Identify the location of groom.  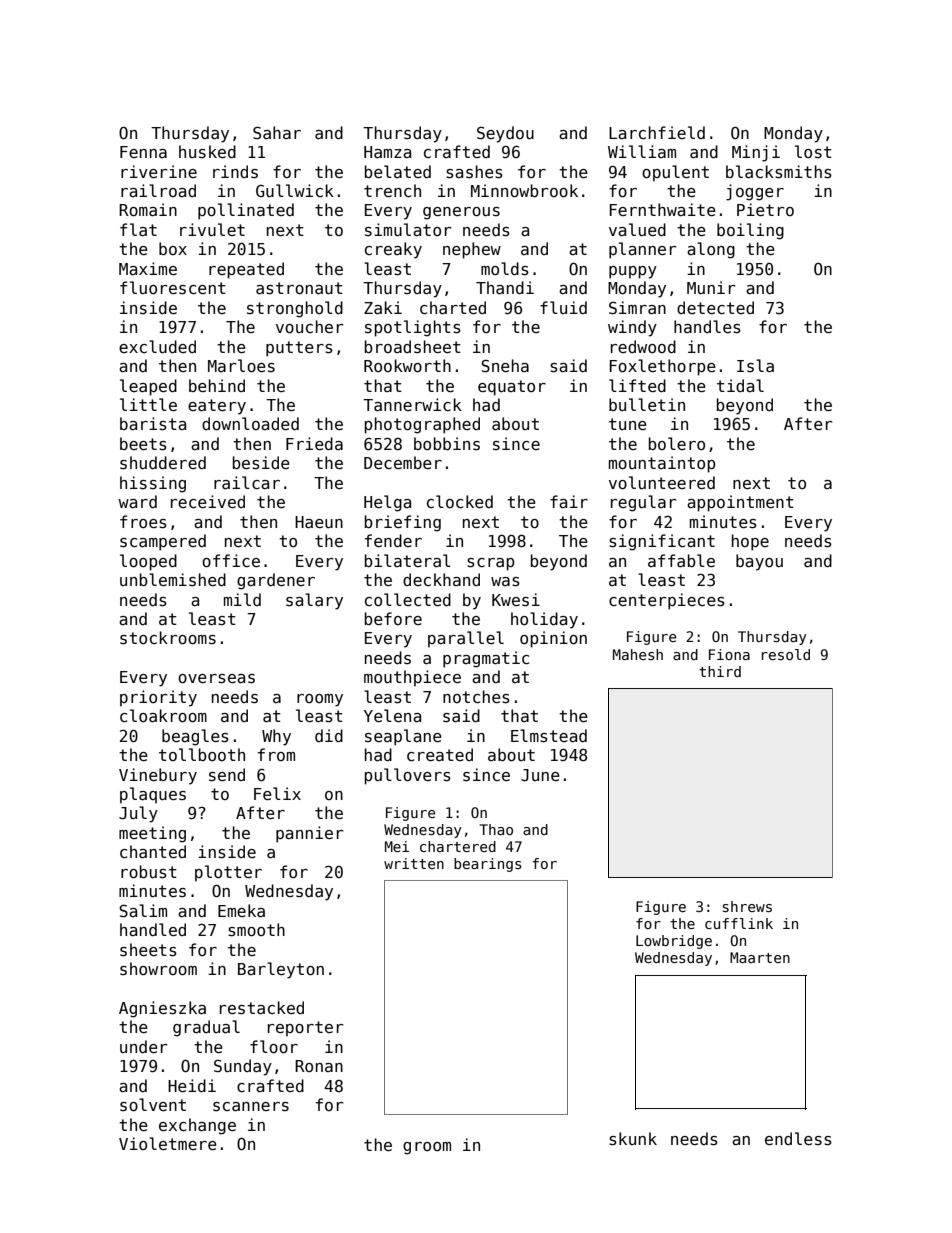
(427, 1148).
